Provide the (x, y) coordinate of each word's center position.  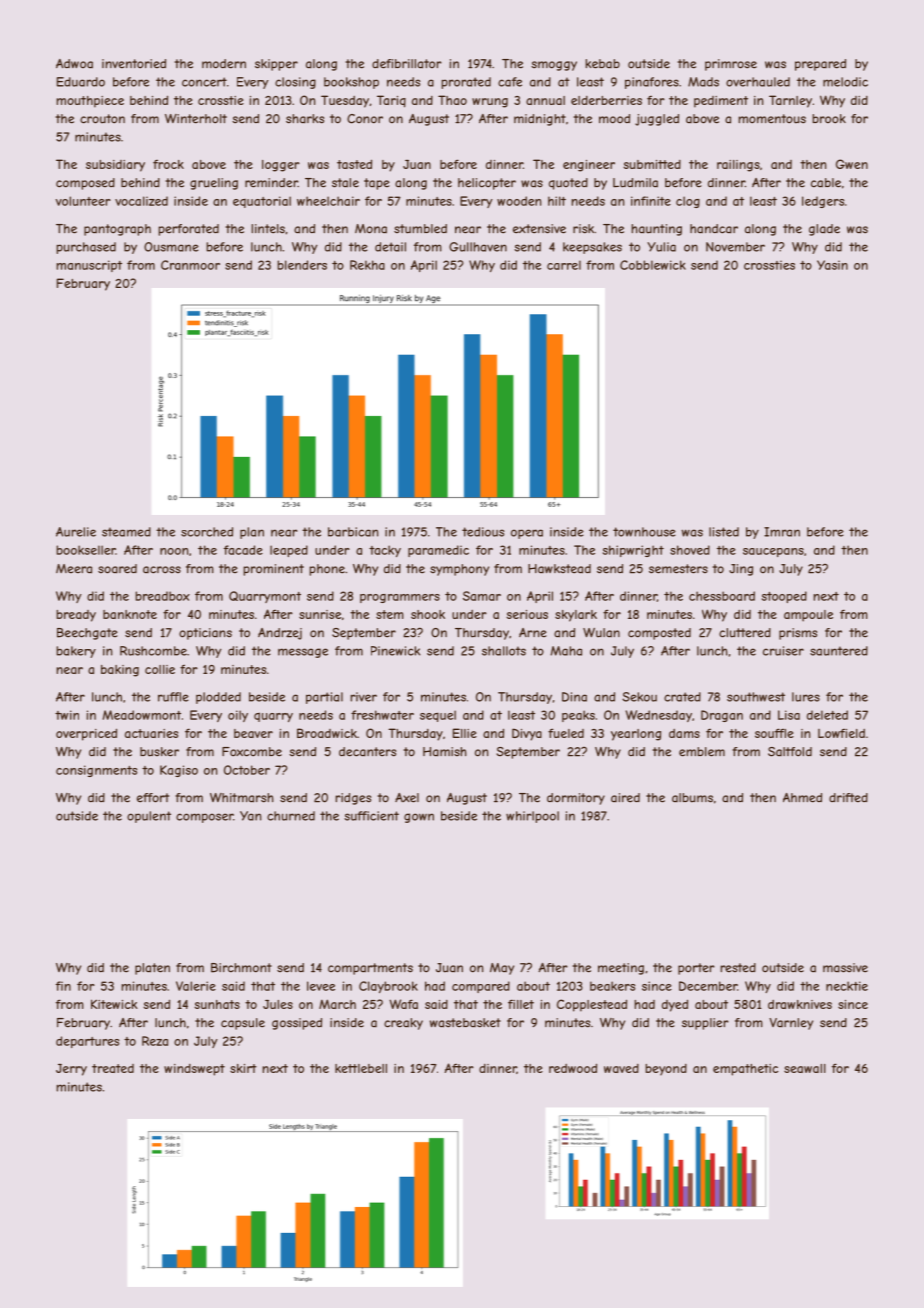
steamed (126, 532)
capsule (243, 1024)
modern (224, 64)
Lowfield (841, 733)
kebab (602, 64)
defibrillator (407, 64)
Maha (566, 651)
